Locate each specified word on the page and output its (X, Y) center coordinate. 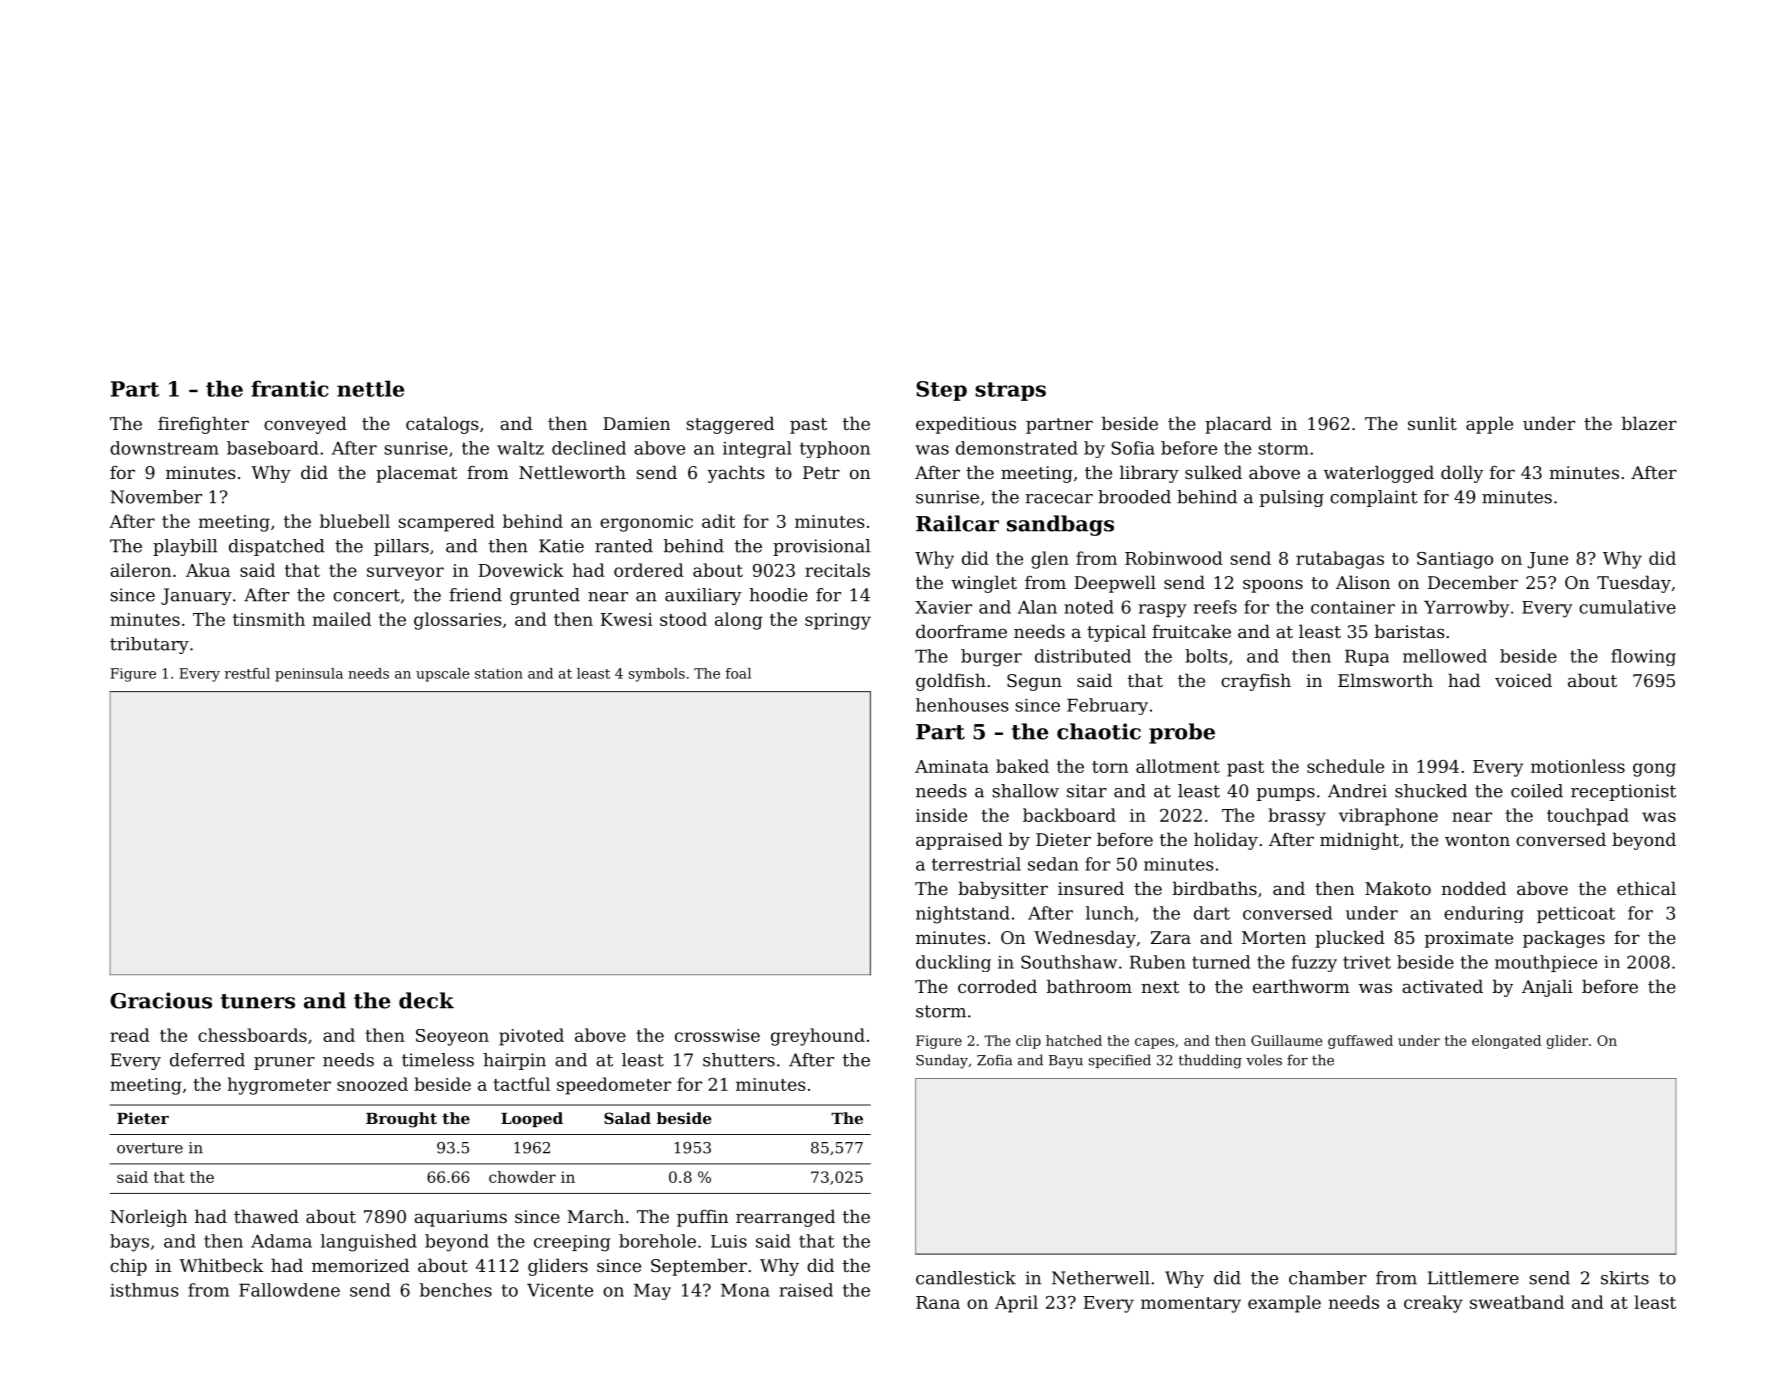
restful (247, 673)
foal (738, 673)
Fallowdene (289, 1290)
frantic (290, 388)
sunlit (1432, 423)
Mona (745, 1290)
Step (941, 391)
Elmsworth (1385, 680)
